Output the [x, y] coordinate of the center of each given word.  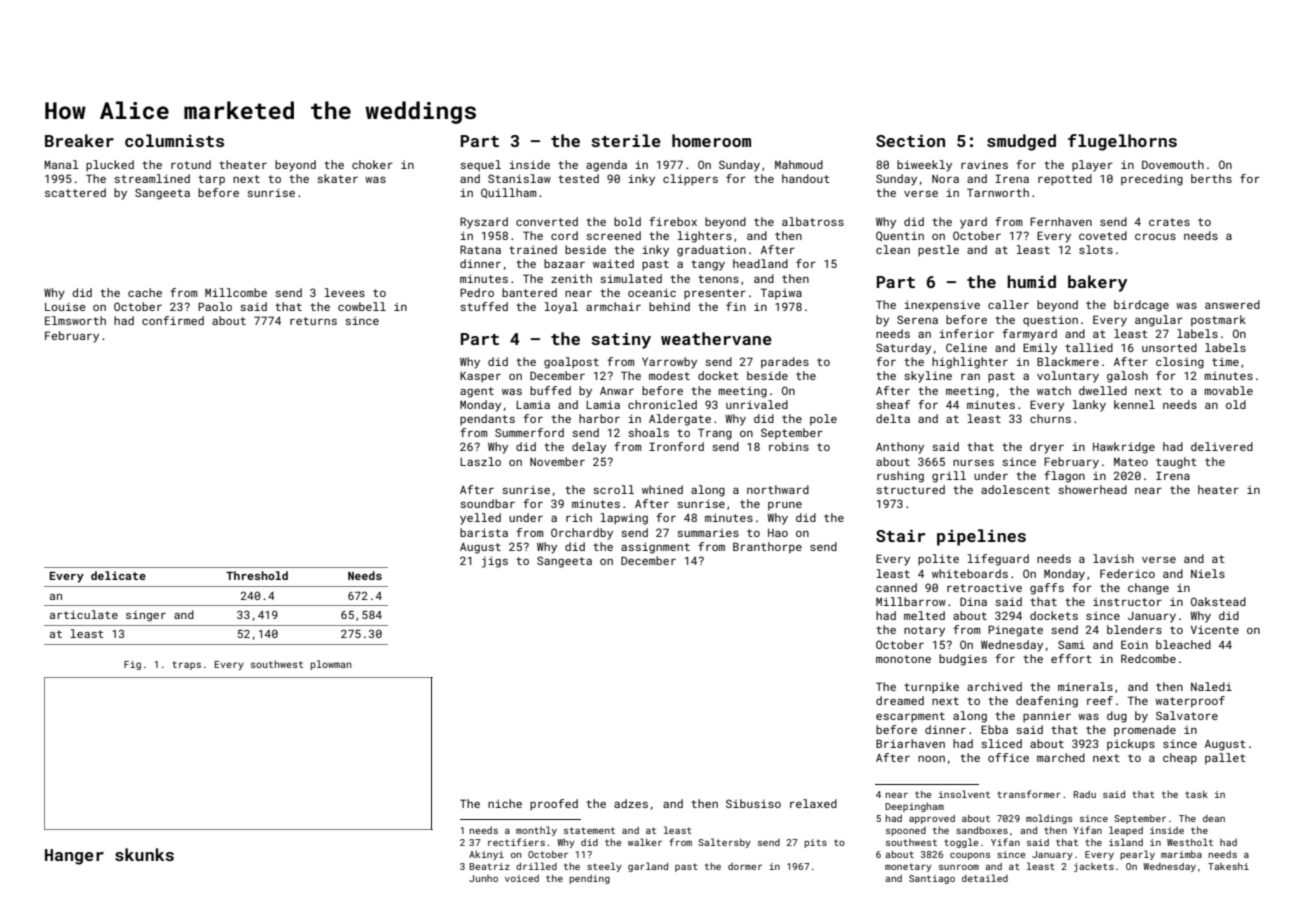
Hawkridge [1124, 448]
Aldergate [680, 420]
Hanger [74, 857]
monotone [903, 659]
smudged [1021, 142]
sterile [626, 140]
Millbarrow [911, 601]
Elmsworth [75, 320]
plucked [110, 166]
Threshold [257, 575]
